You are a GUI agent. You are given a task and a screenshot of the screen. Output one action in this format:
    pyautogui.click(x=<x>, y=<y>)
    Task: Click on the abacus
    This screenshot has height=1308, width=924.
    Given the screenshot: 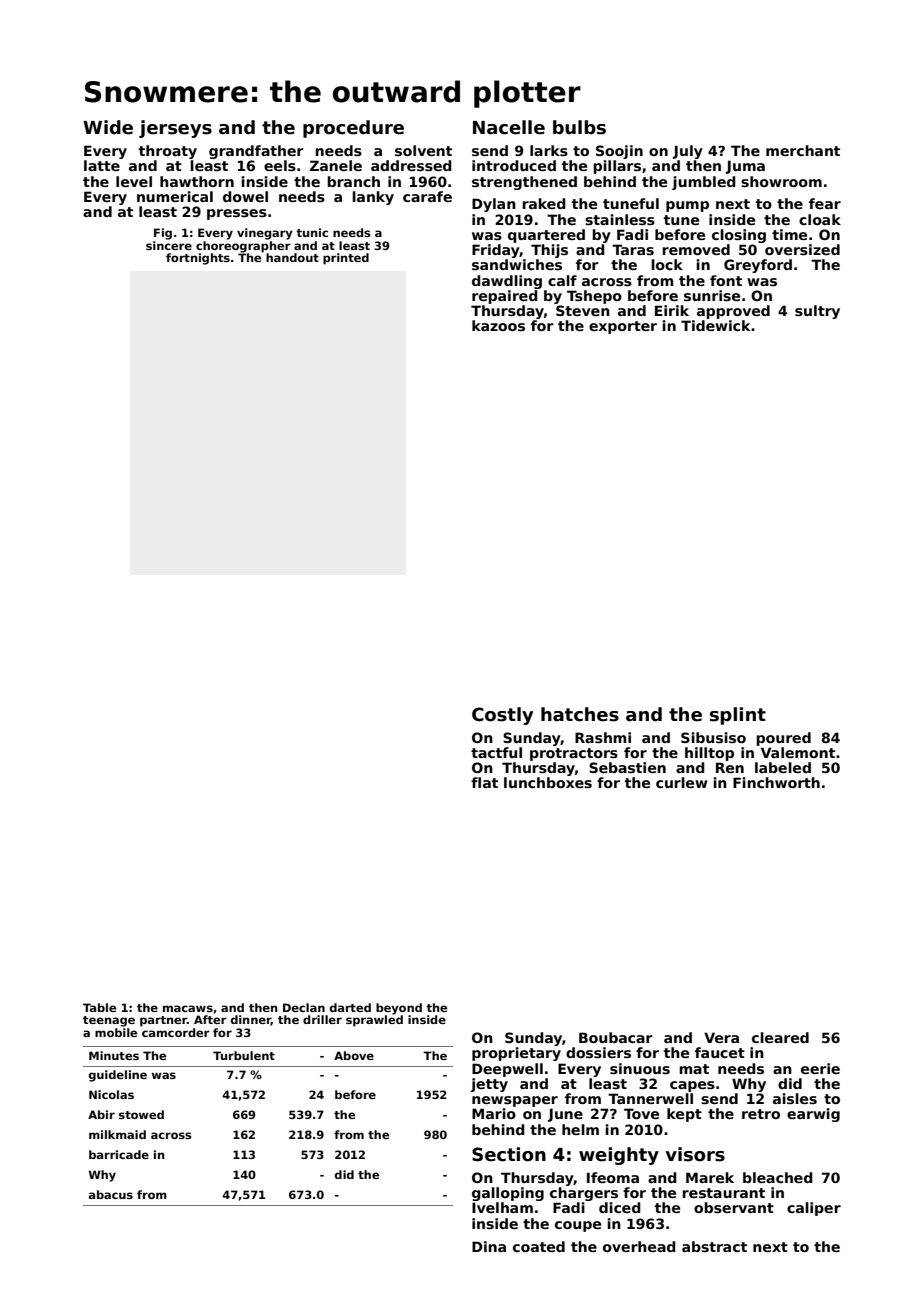 What is the action you would take?
    pyautogui.click(x=111, y=1194)
